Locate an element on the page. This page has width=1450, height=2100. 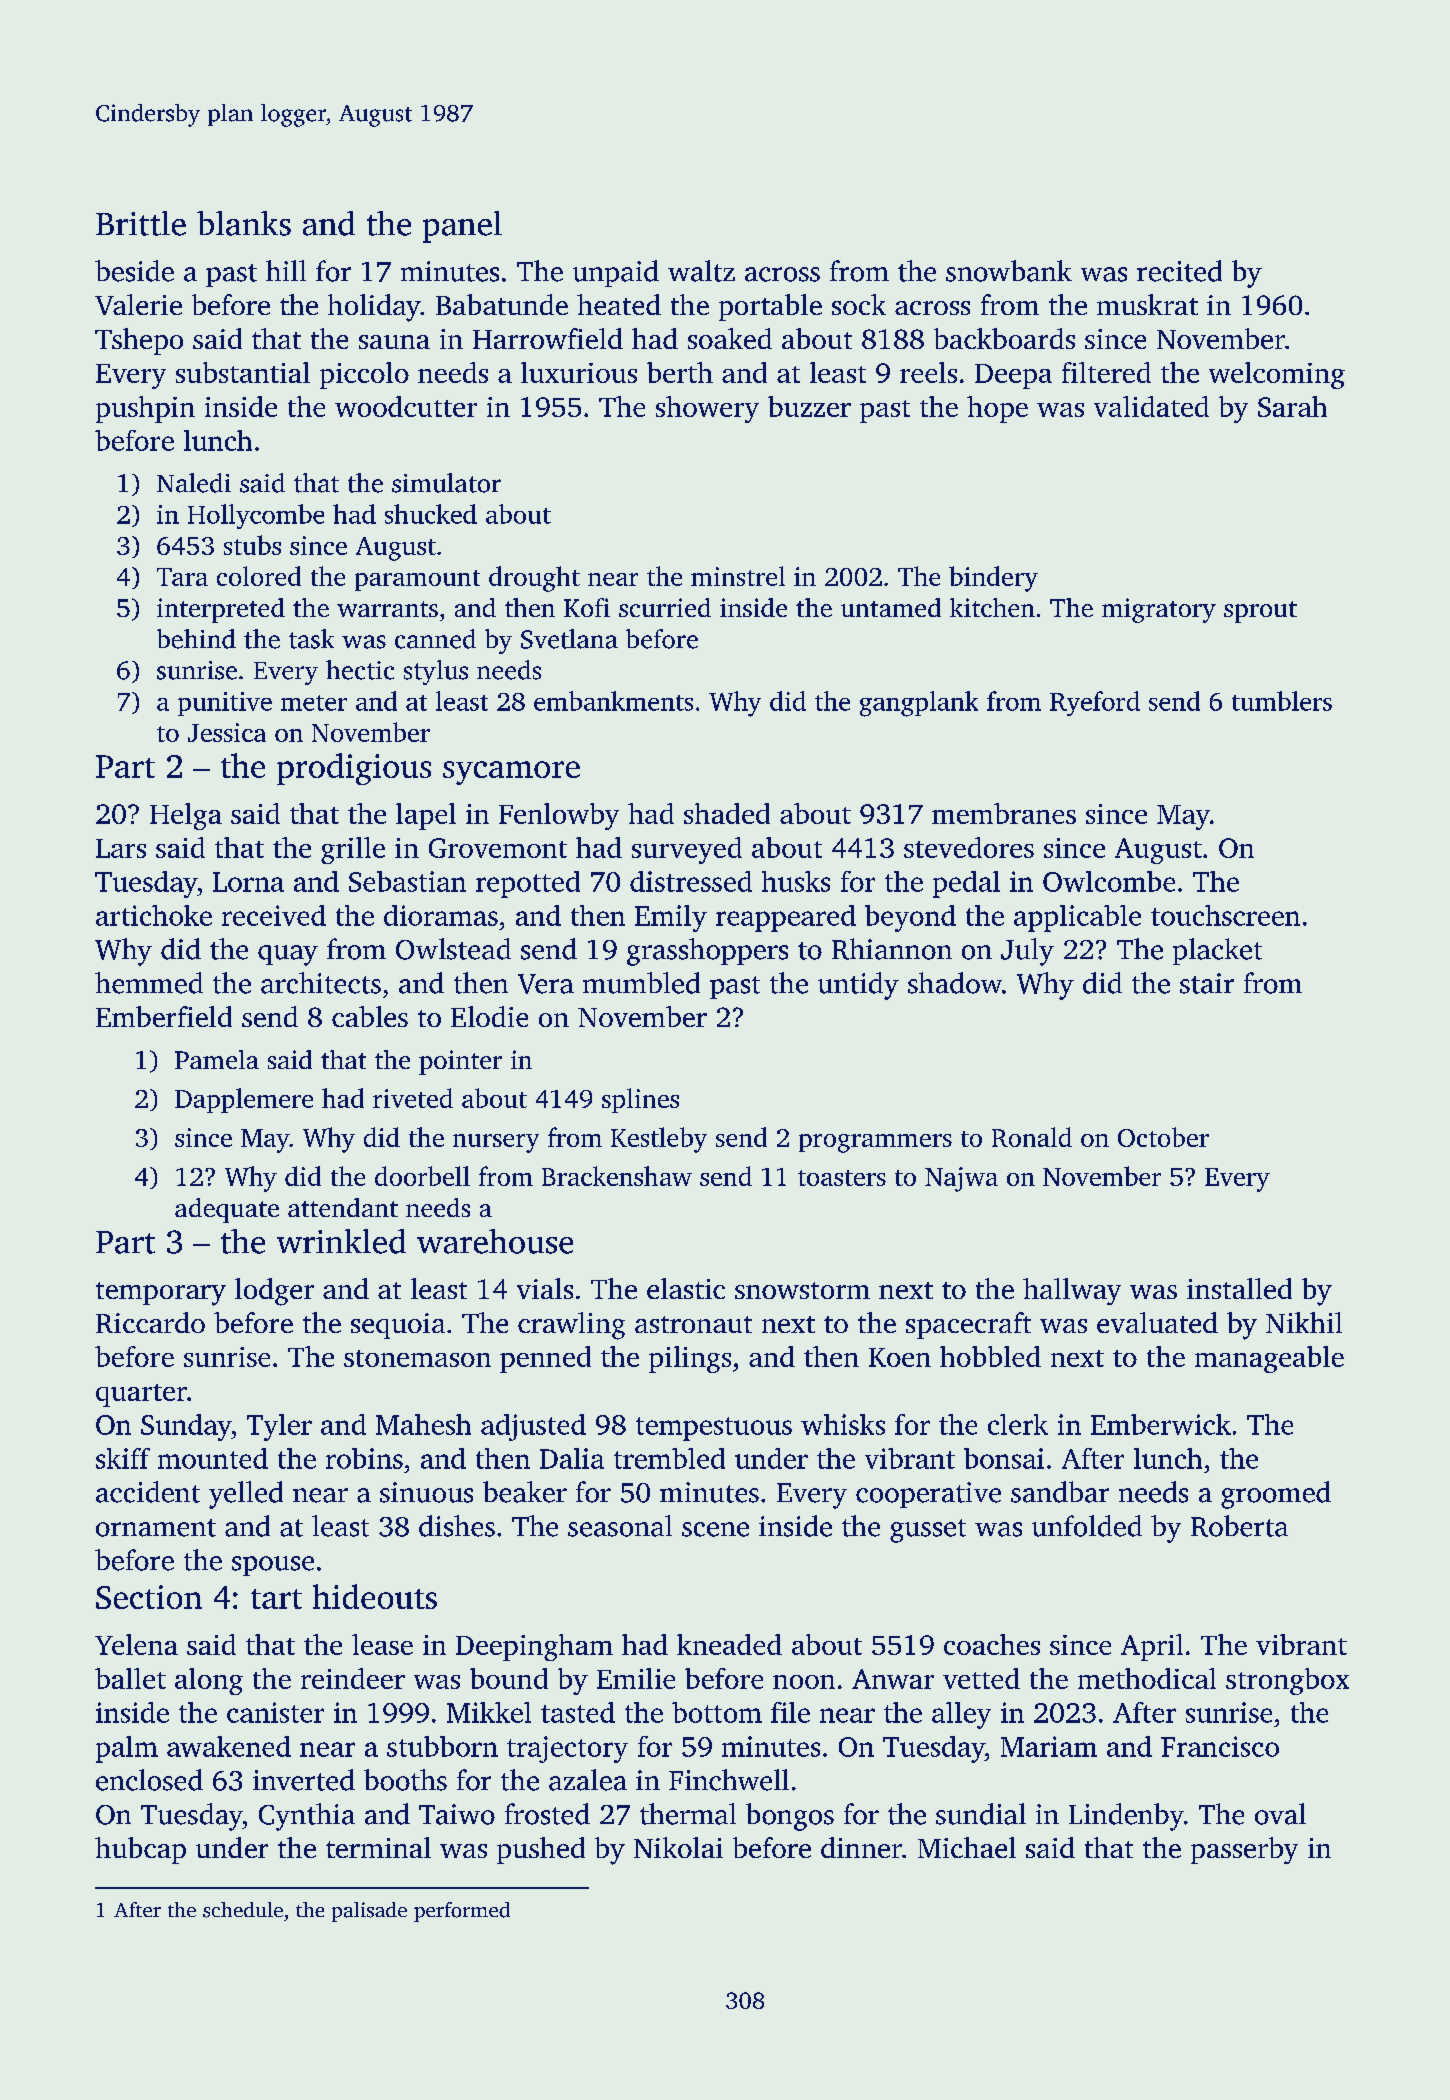
sinuous is located at coordinates (426, 1492).
